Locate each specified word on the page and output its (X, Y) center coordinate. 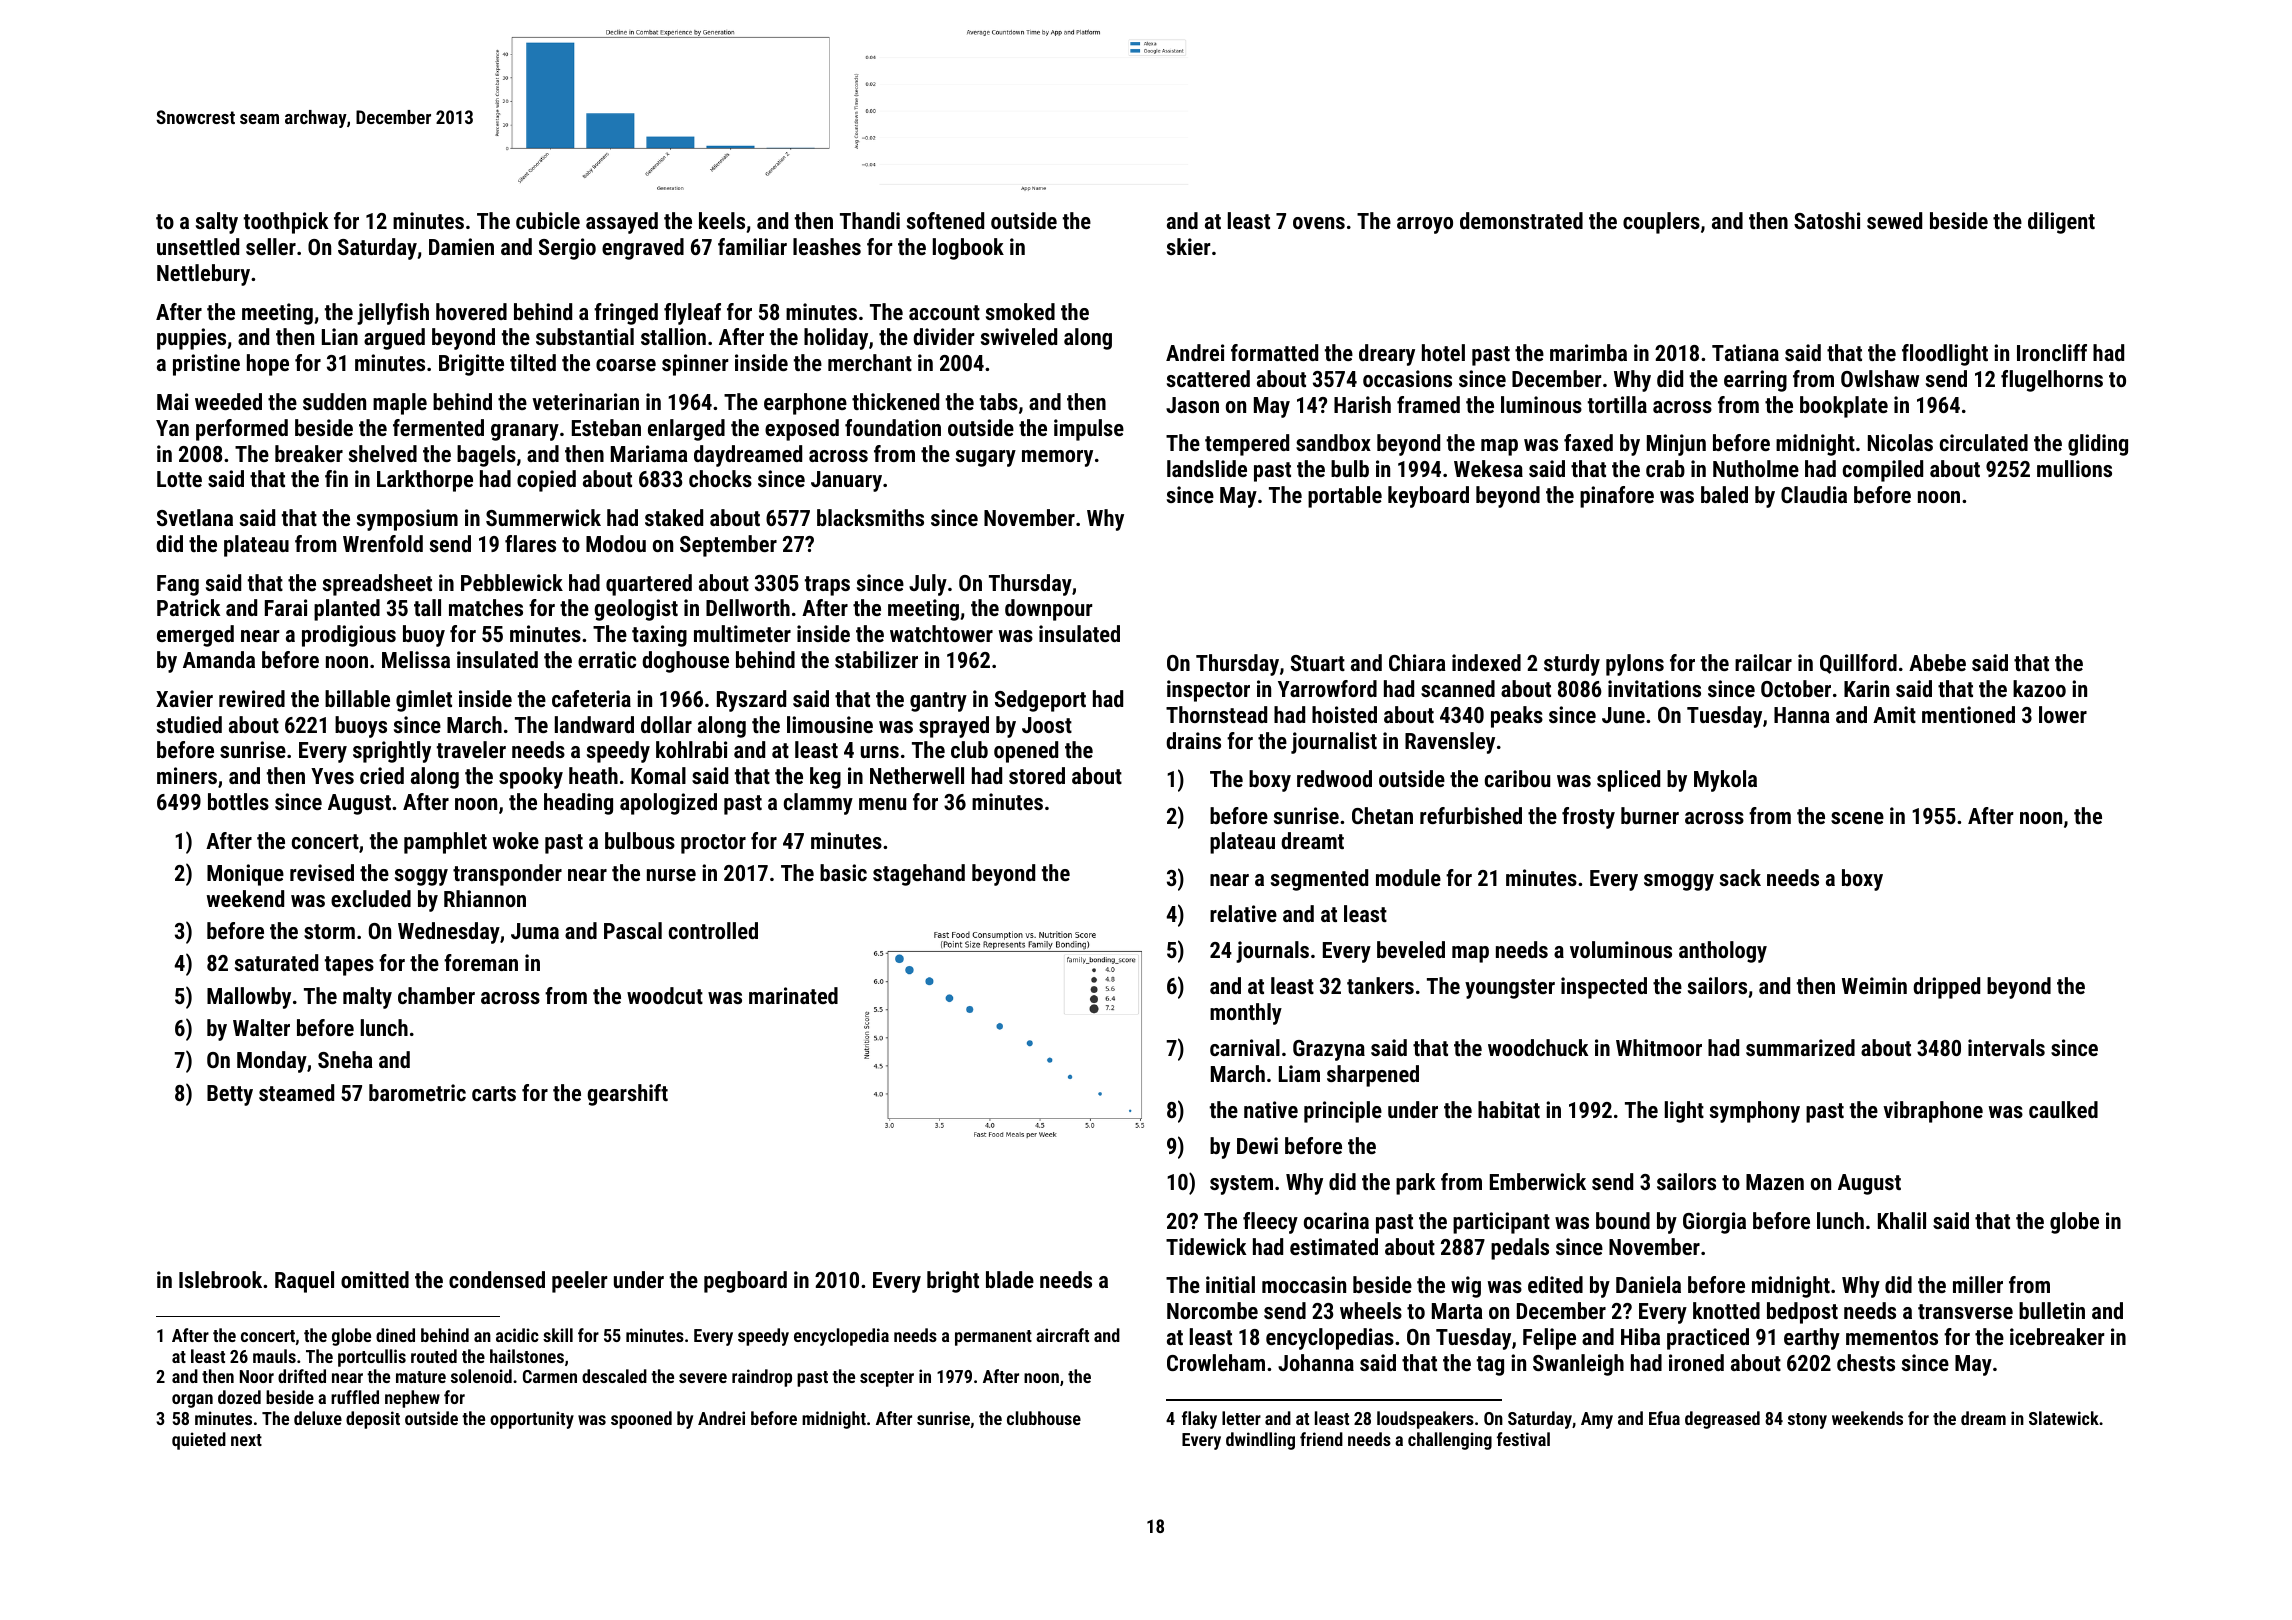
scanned (1458, 688)
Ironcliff (2052, 352)
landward (594, 724)
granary (525, 432)
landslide (1207, 468)
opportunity (532, 1420)
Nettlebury (203, 275)
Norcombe (1212, 1310)
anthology (1723, 952)
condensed (497, 1279)
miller (1978, 1284)
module (1408, 877)
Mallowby (249, 998)
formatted (1274, 352)
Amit (1894, 714)
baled (1724, 494)
